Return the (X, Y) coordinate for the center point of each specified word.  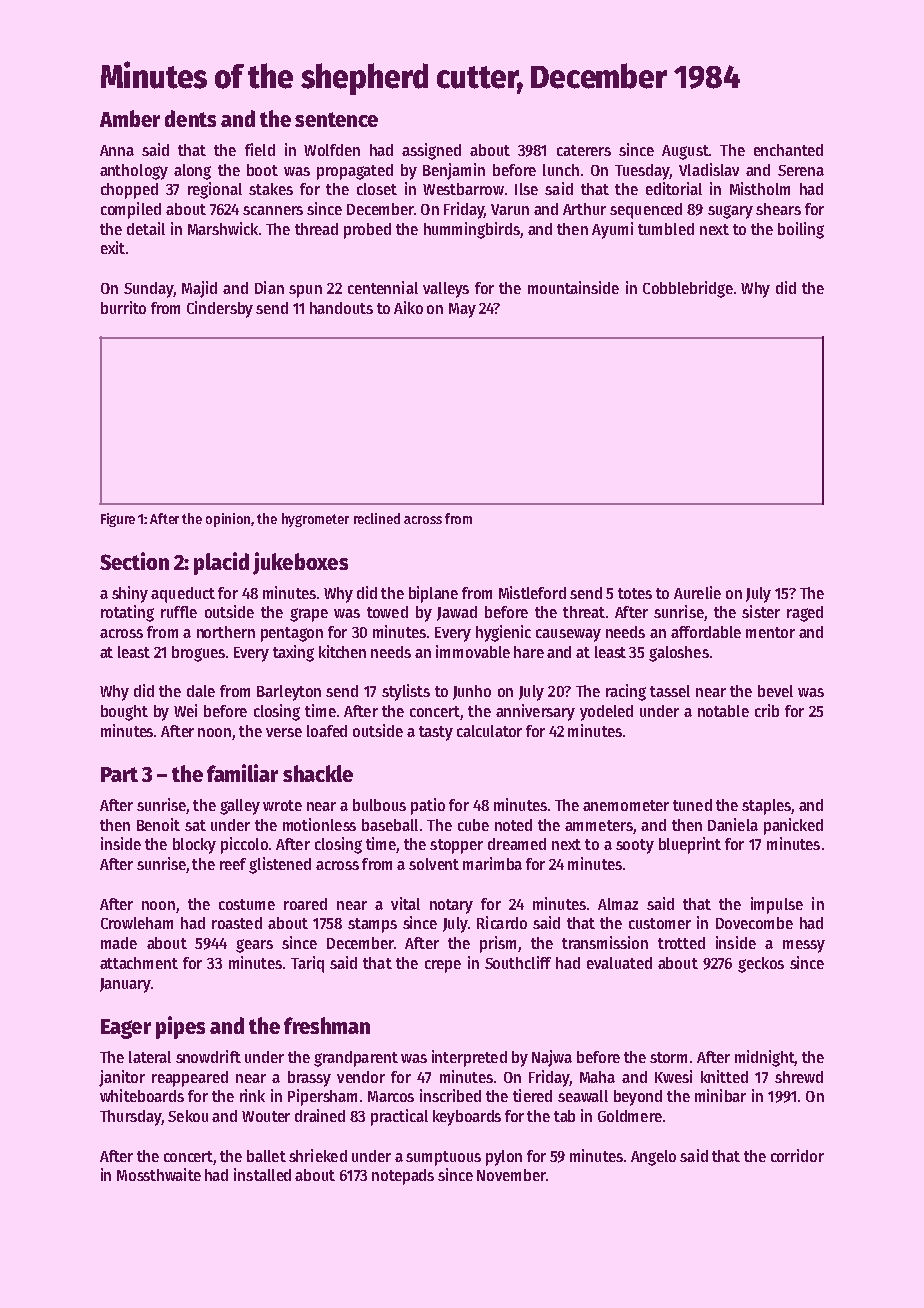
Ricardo (502, 922)
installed (262, 1174)
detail (146, 228)
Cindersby (220, 309)
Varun (510, 209)
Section (134, 561)
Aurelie (697, 592)
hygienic (503, 633)
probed (367, 231)
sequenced (646, 211)
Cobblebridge (688, 289)
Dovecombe (754, 923)
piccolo (244, 845)
